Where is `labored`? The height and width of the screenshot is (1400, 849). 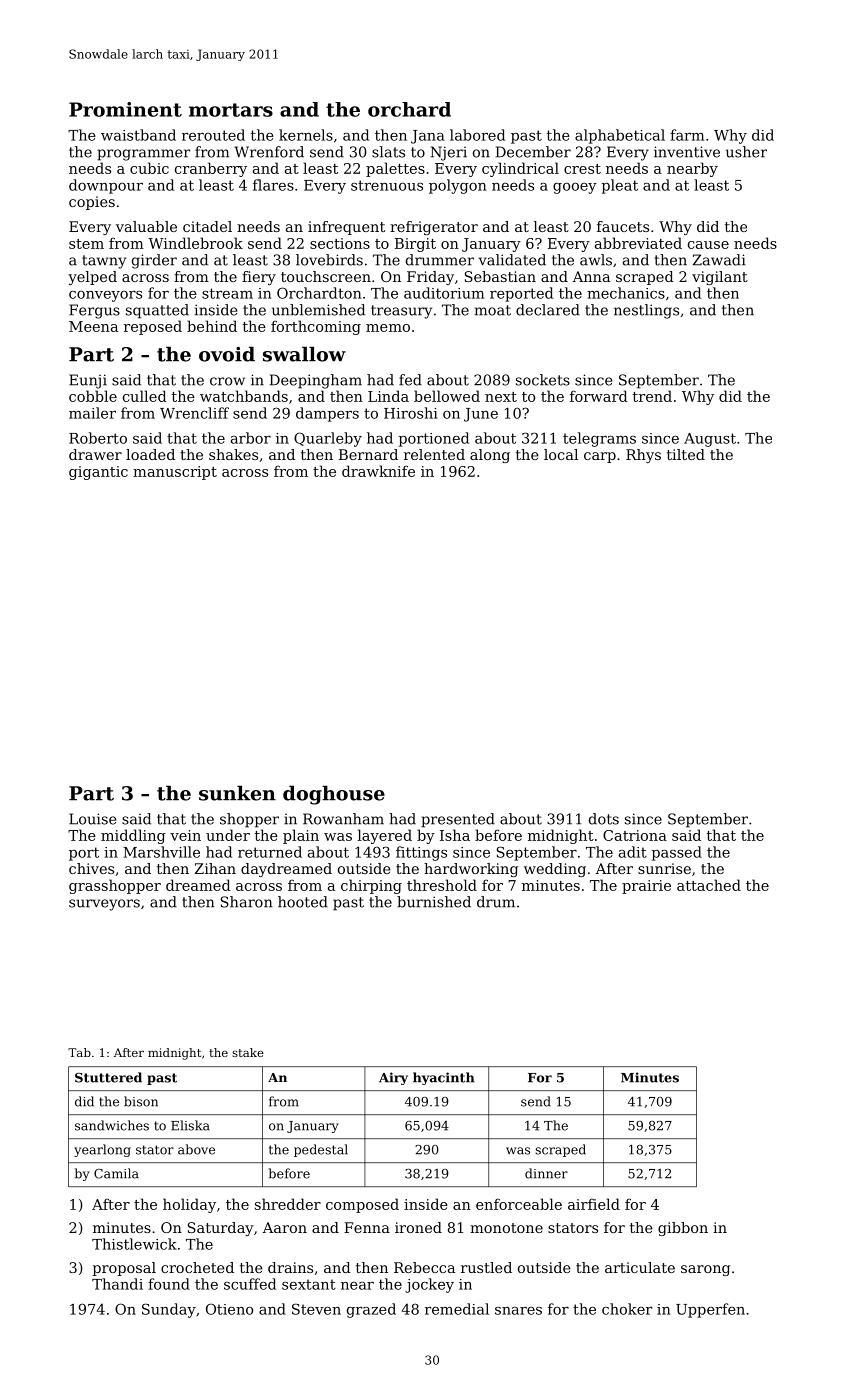 labored is located at coordinates (477, 135).
